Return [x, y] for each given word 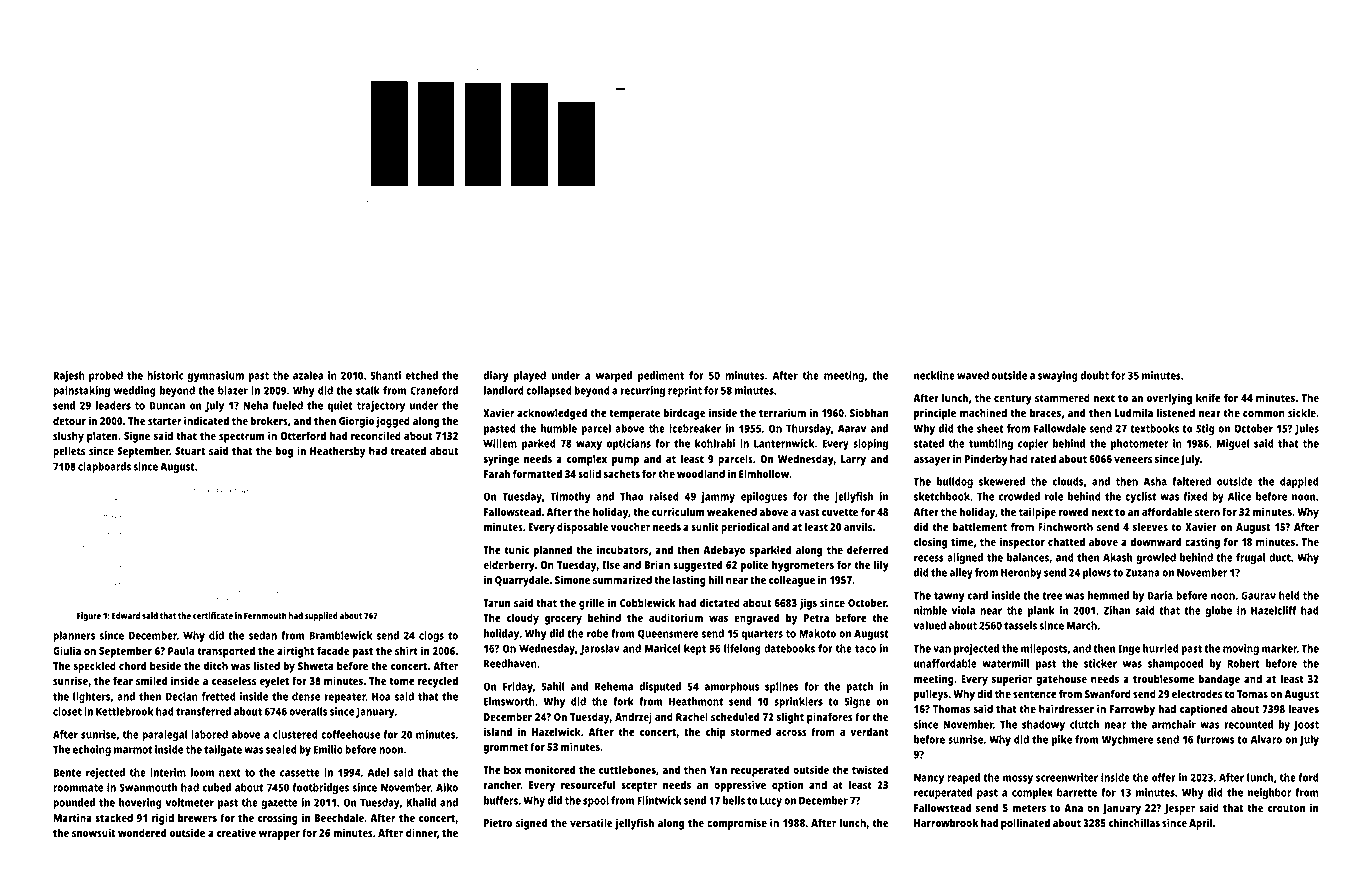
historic [165, 375]
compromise [737, 824]
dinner [421, 832]
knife [1208, 397]
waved [973, 375]
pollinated [1025, 824]
